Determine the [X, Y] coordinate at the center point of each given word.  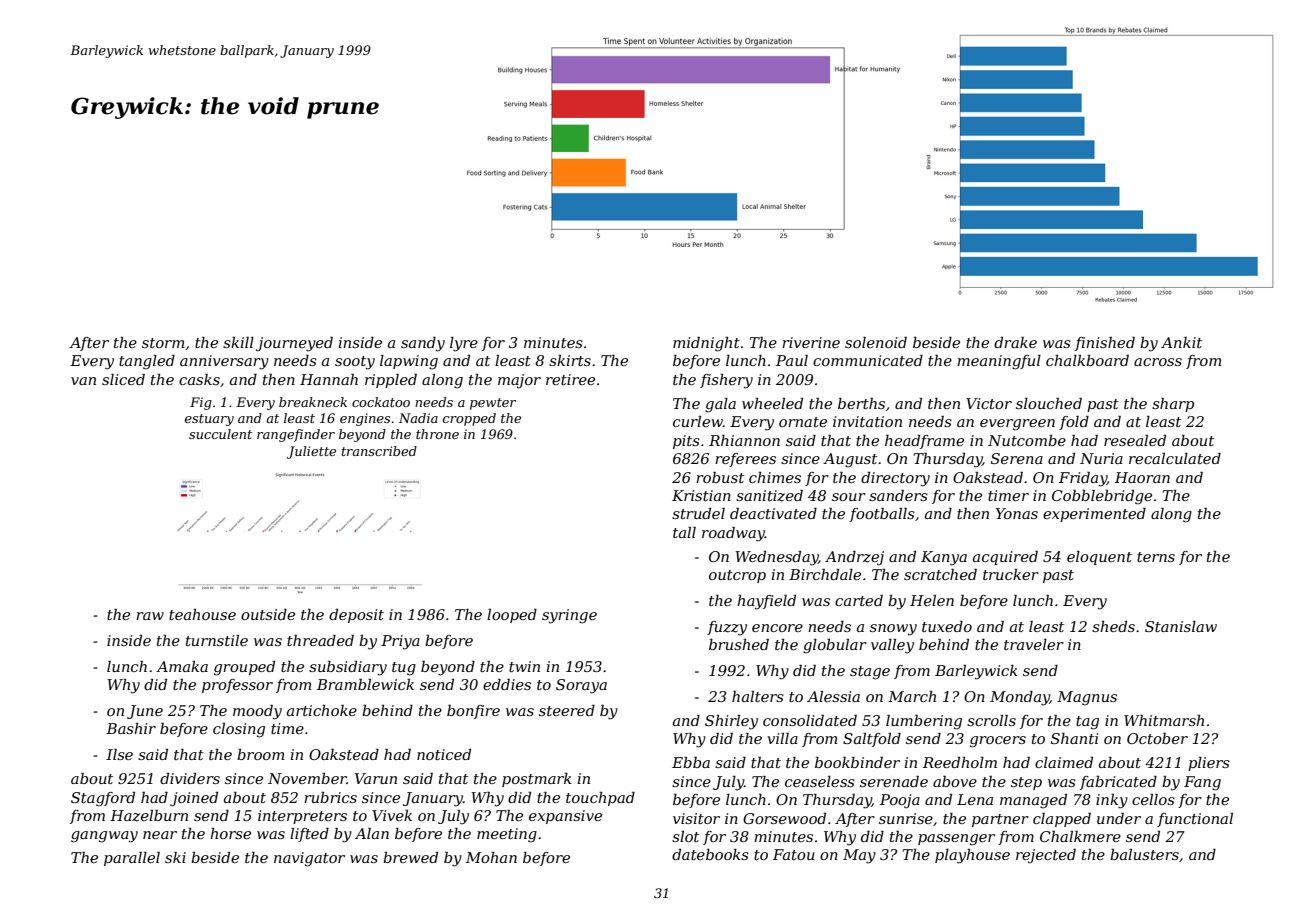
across [1158, 362]
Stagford [103, 799]
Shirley [731, 722]
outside [268, 614]
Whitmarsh [1164, 720]
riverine [811, 342]
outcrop [737, 576]
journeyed [294, 344]
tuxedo [947, 626]
